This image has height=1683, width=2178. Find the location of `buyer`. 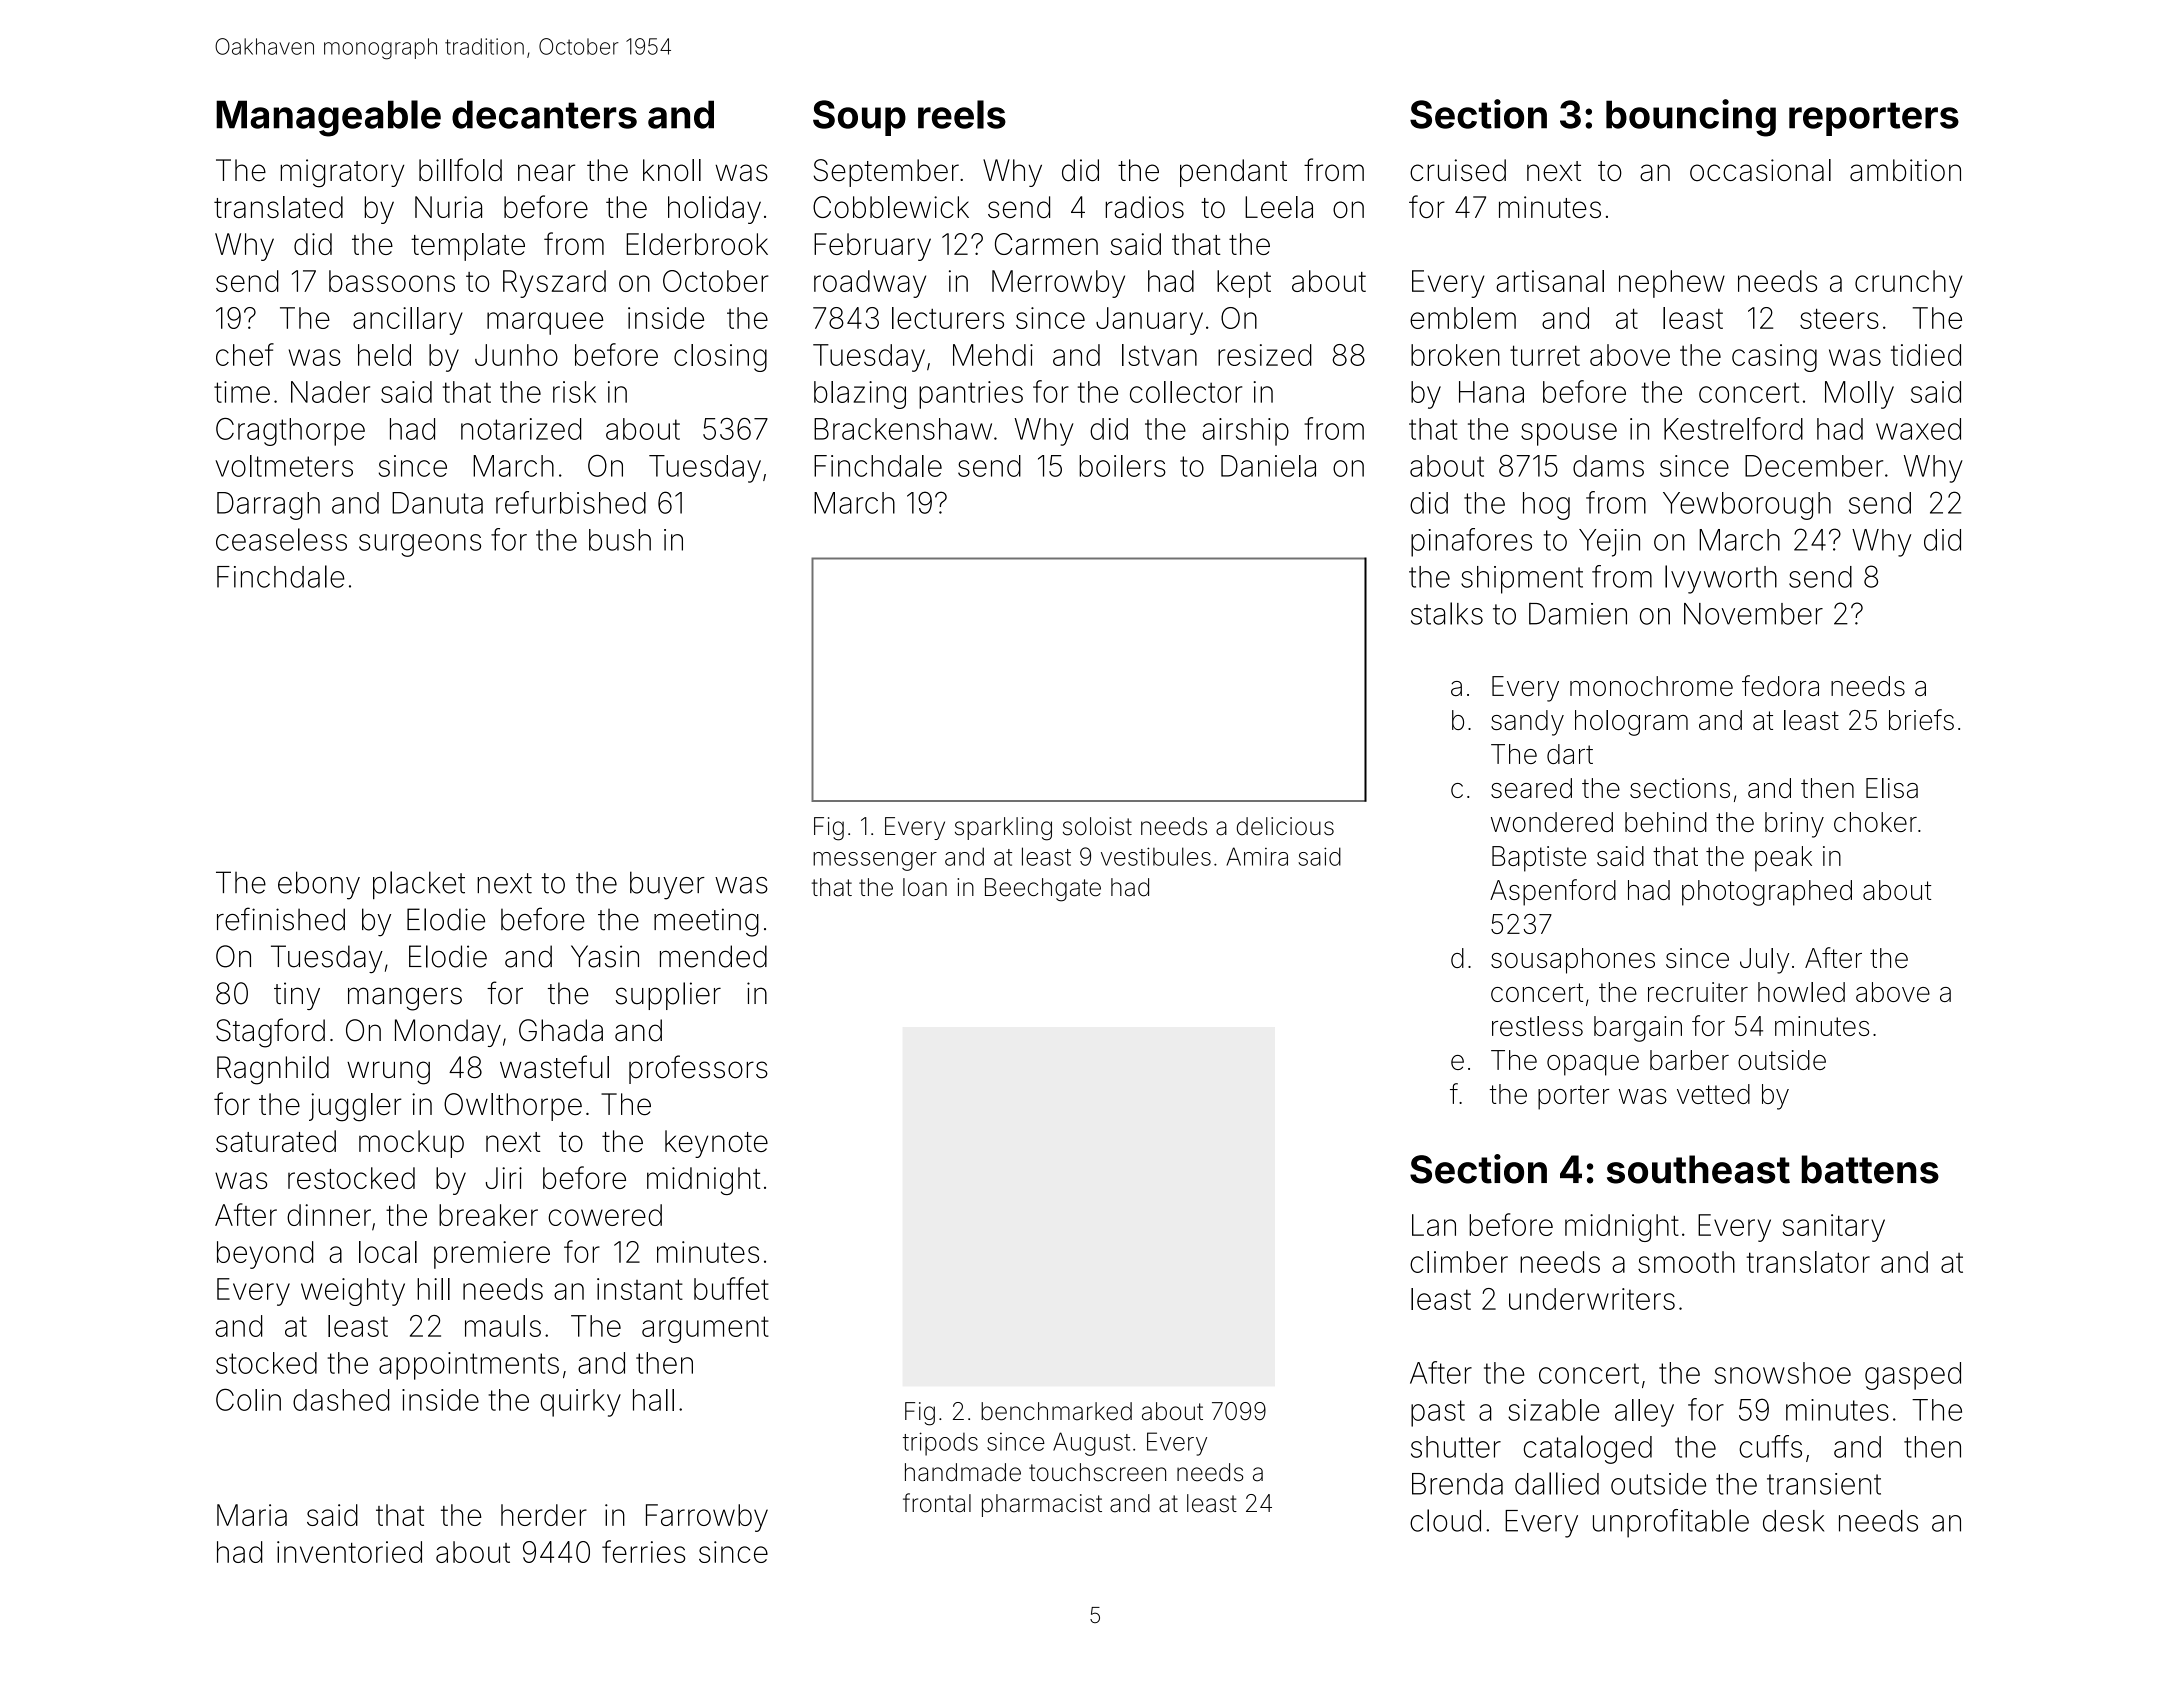

buyer is located at coordinates (667, 885).
